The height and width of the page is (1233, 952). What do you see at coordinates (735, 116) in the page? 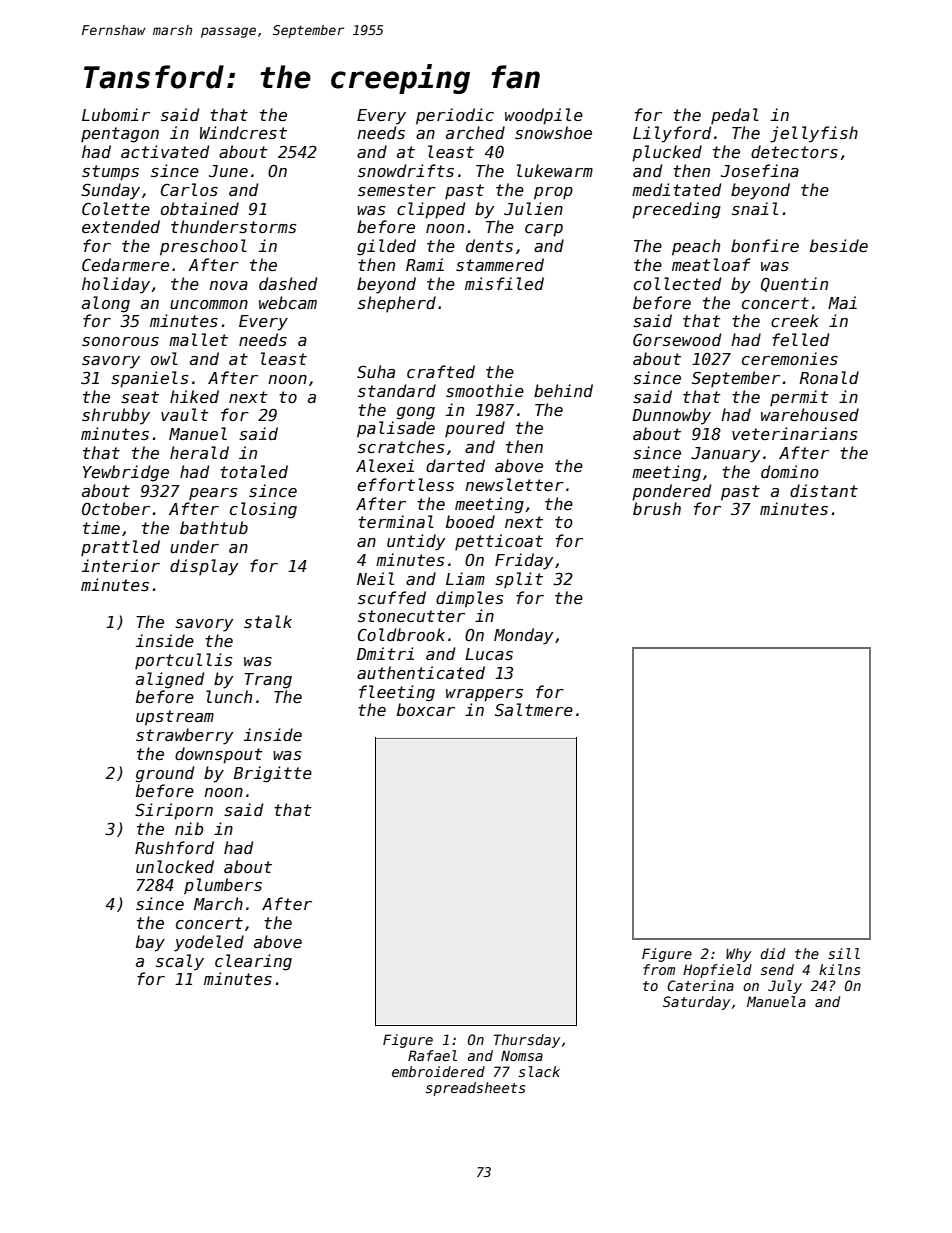
I see `pedal` at bounding box center [735, 116].
